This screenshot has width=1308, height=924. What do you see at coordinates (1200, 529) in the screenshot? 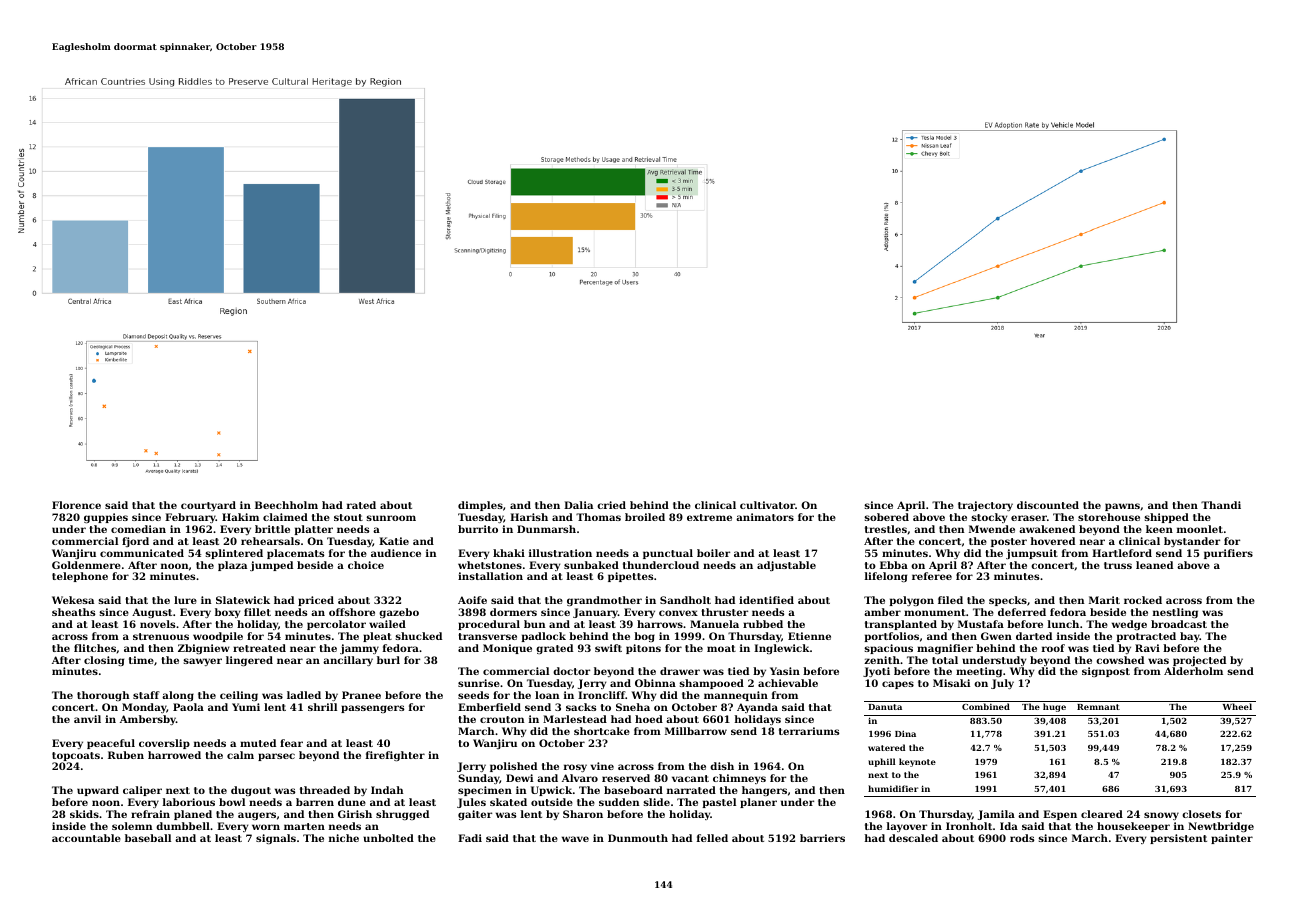
I see `moonlet` at bounding box center [1200, 529].
